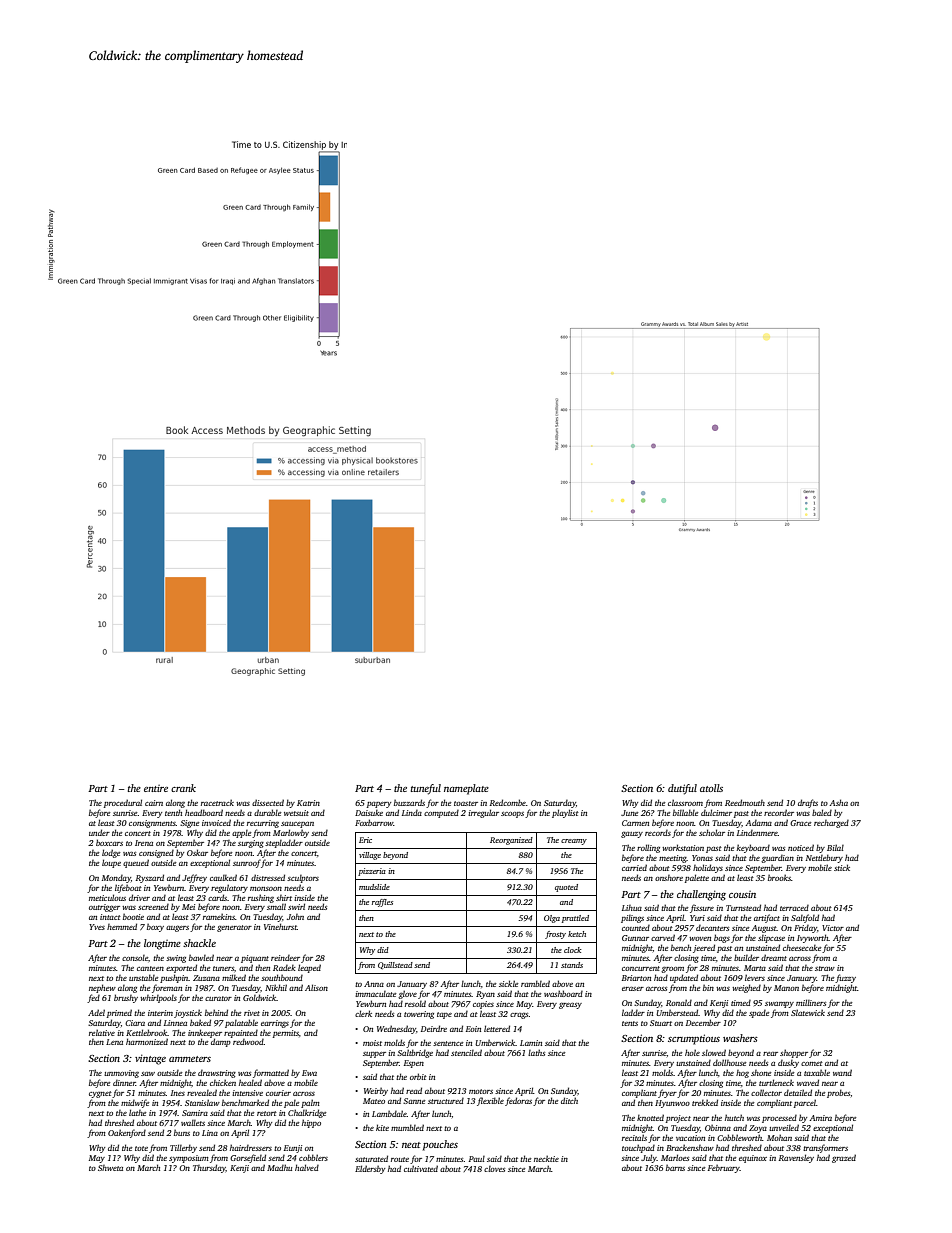 The image size is (952, 1233). What do you see at coordinates (755, 977) in the screenshot?
I see `levers` at bounding box center [755, 977].
